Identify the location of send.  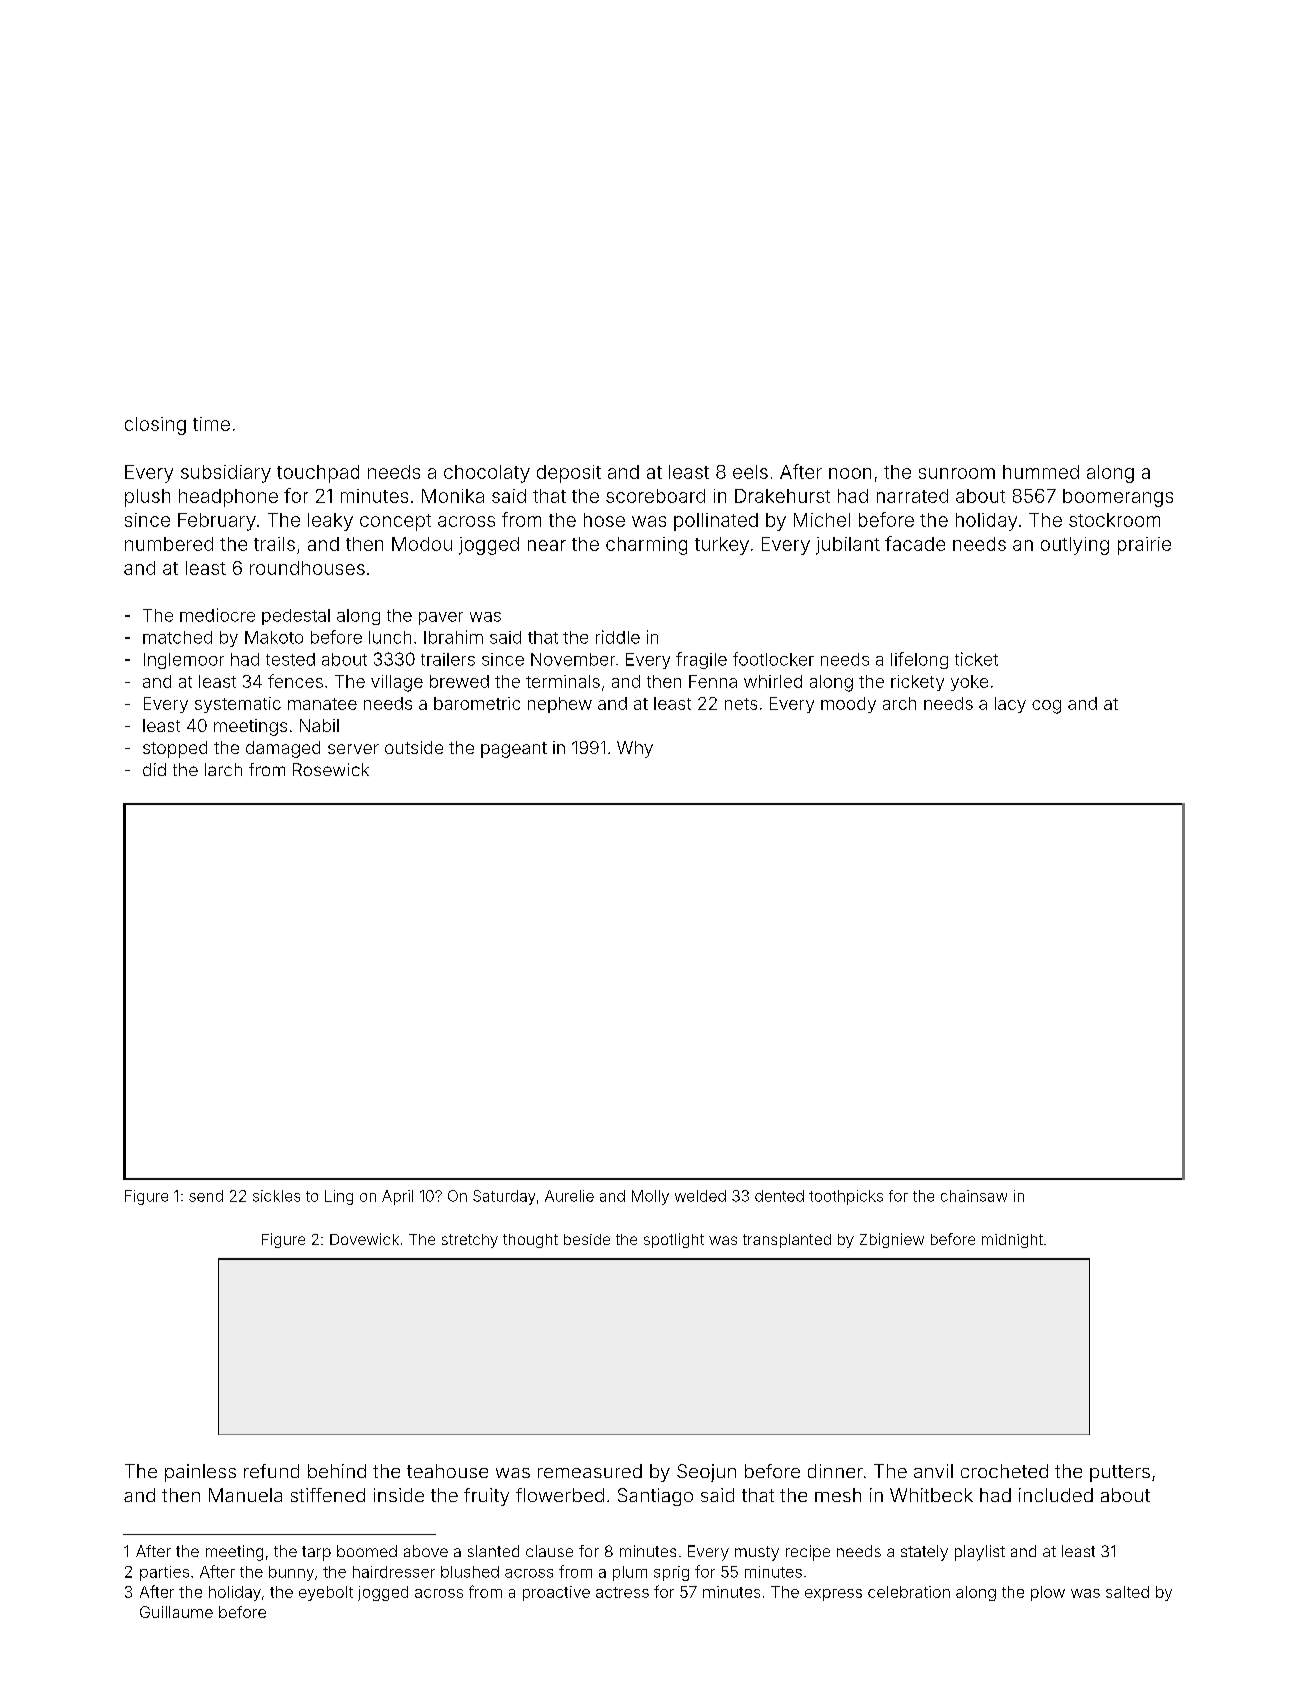
(206, 1196).
